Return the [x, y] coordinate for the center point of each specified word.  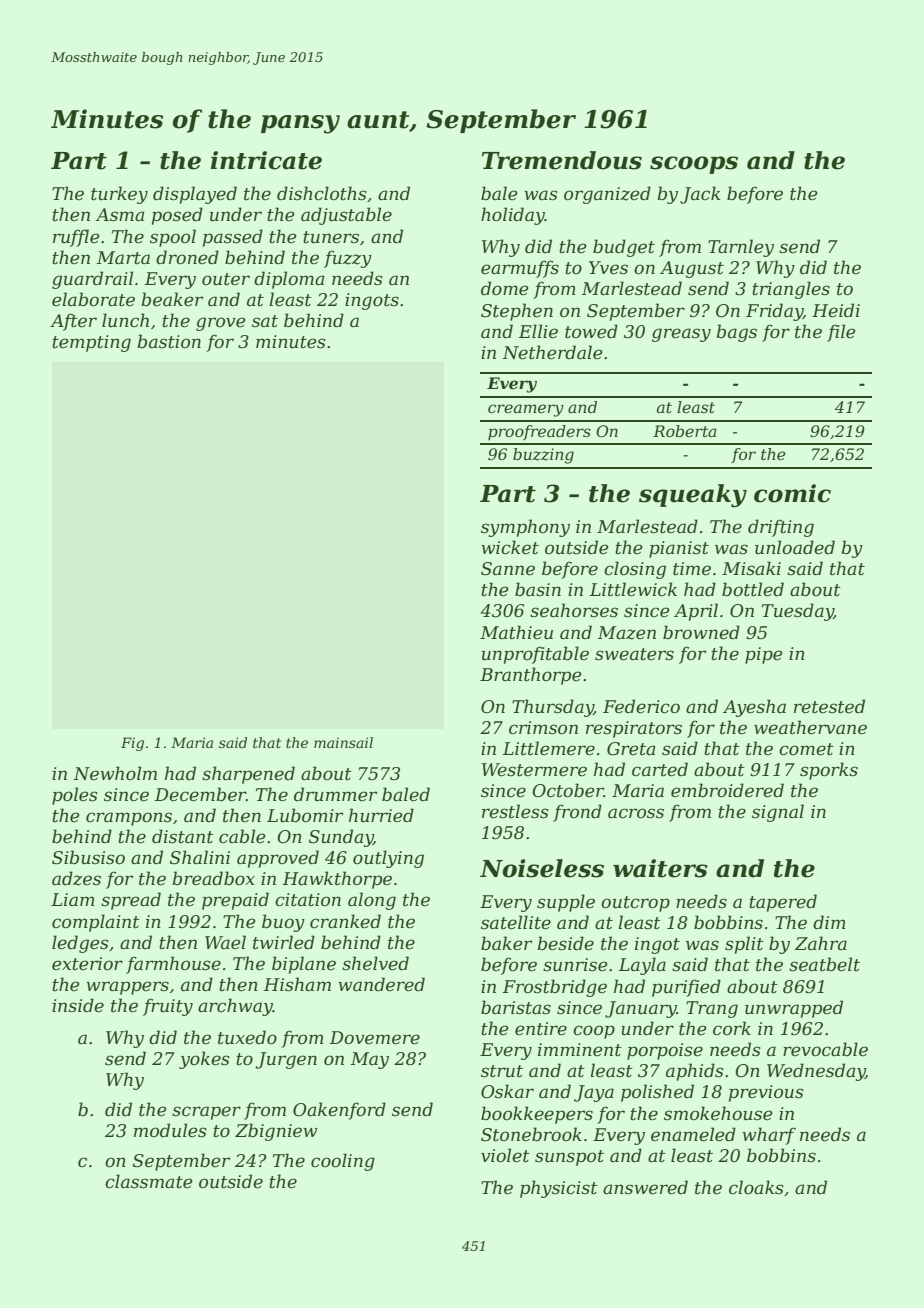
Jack [700, 195]
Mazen [627, 633]
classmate [149, 1181]
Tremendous [562, 160]
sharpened [248, 775]
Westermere [534, 770]
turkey [119, 195]
